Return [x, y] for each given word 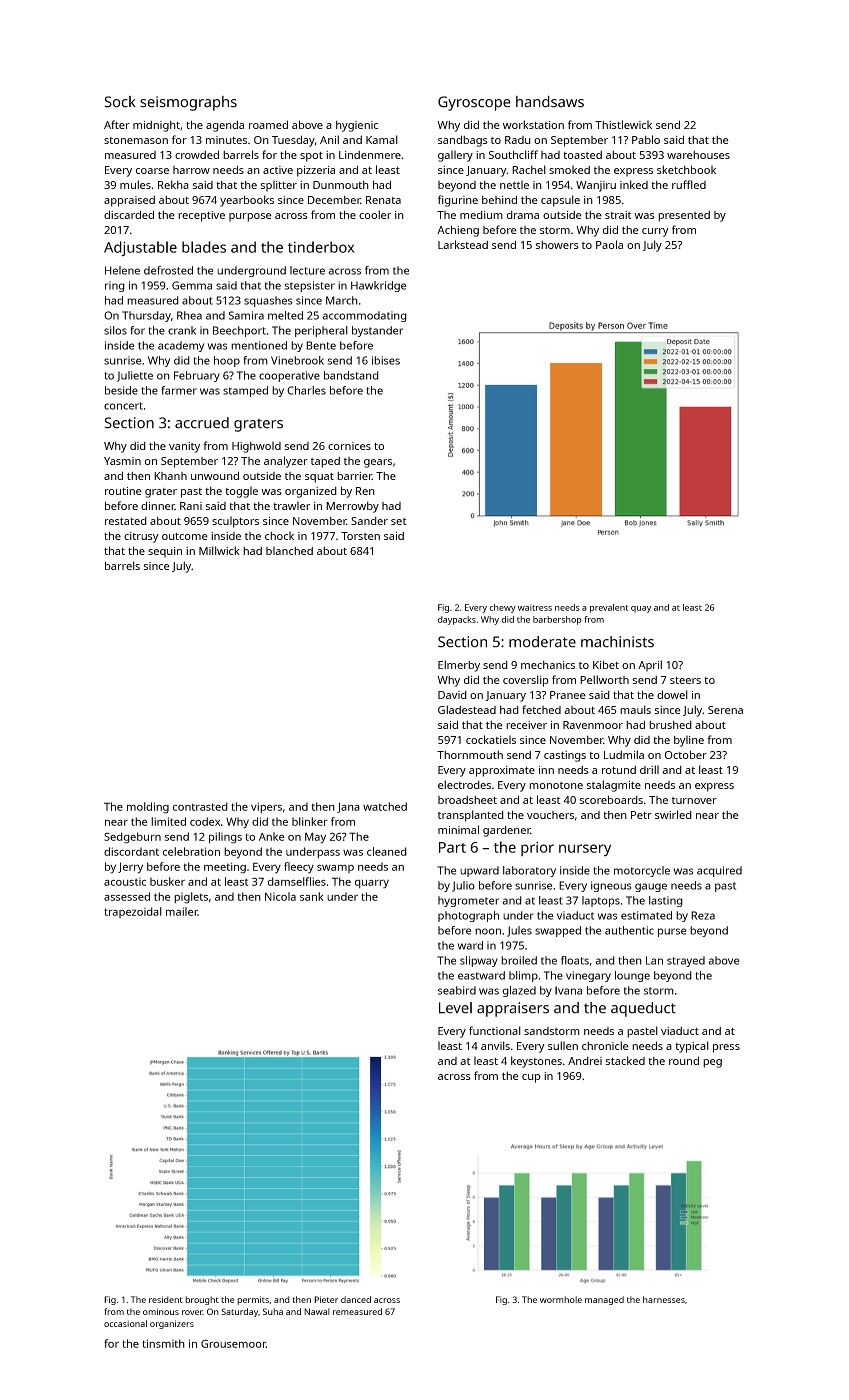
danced [356, 1299]
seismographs [188, 103]
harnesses [664, 1299]
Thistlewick [623, 124]
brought [202, 1300]
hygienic [357, 126]
